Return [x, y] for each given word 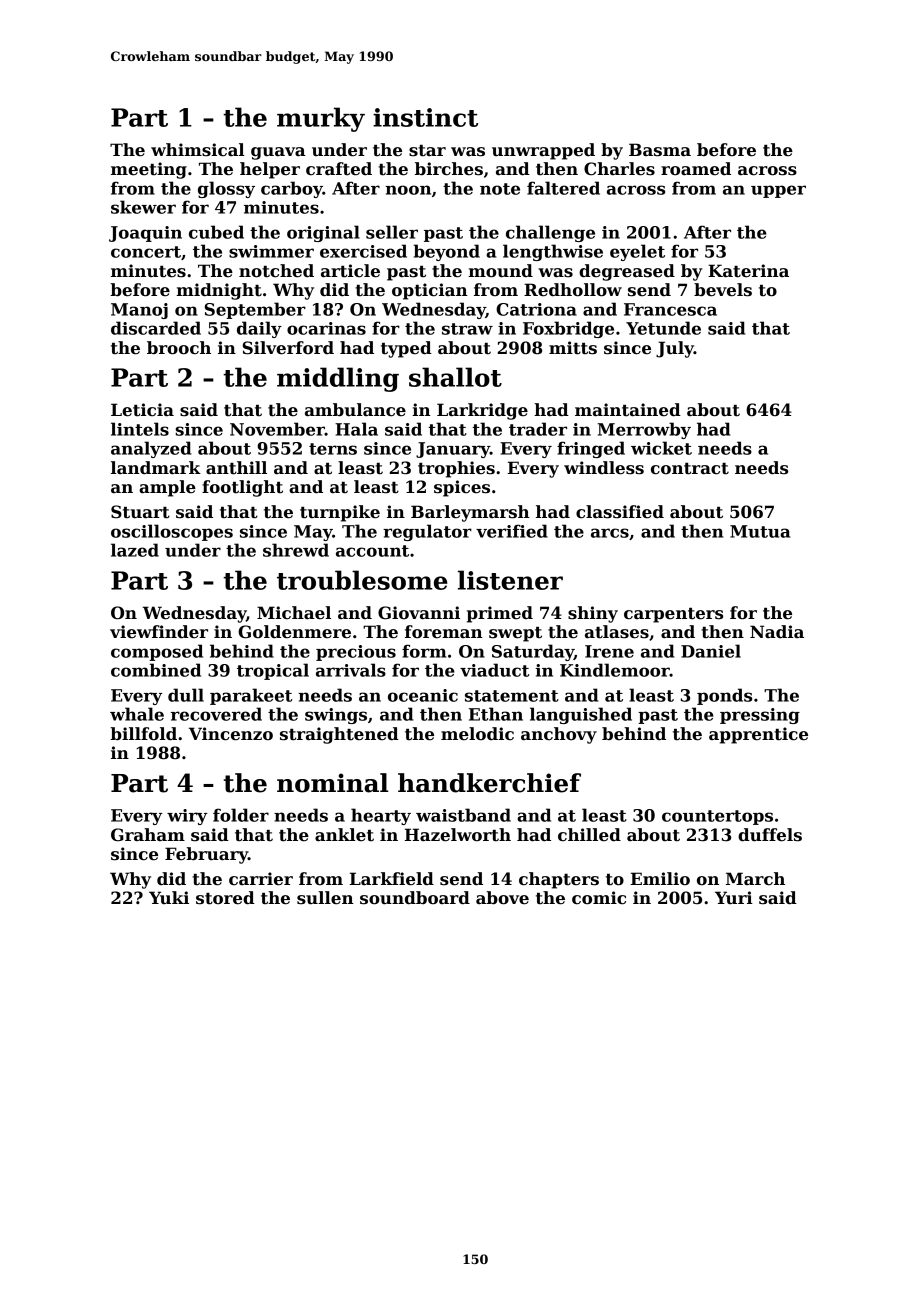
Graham [148, 835]
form [424, 651]
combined [156, 670]
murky [321, 119]
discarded [156, 328]
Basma [660, 150]
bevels [723, 290]
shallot [455, 377]
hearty [381, 816]
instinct [425, 117]
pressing [760, 716]
